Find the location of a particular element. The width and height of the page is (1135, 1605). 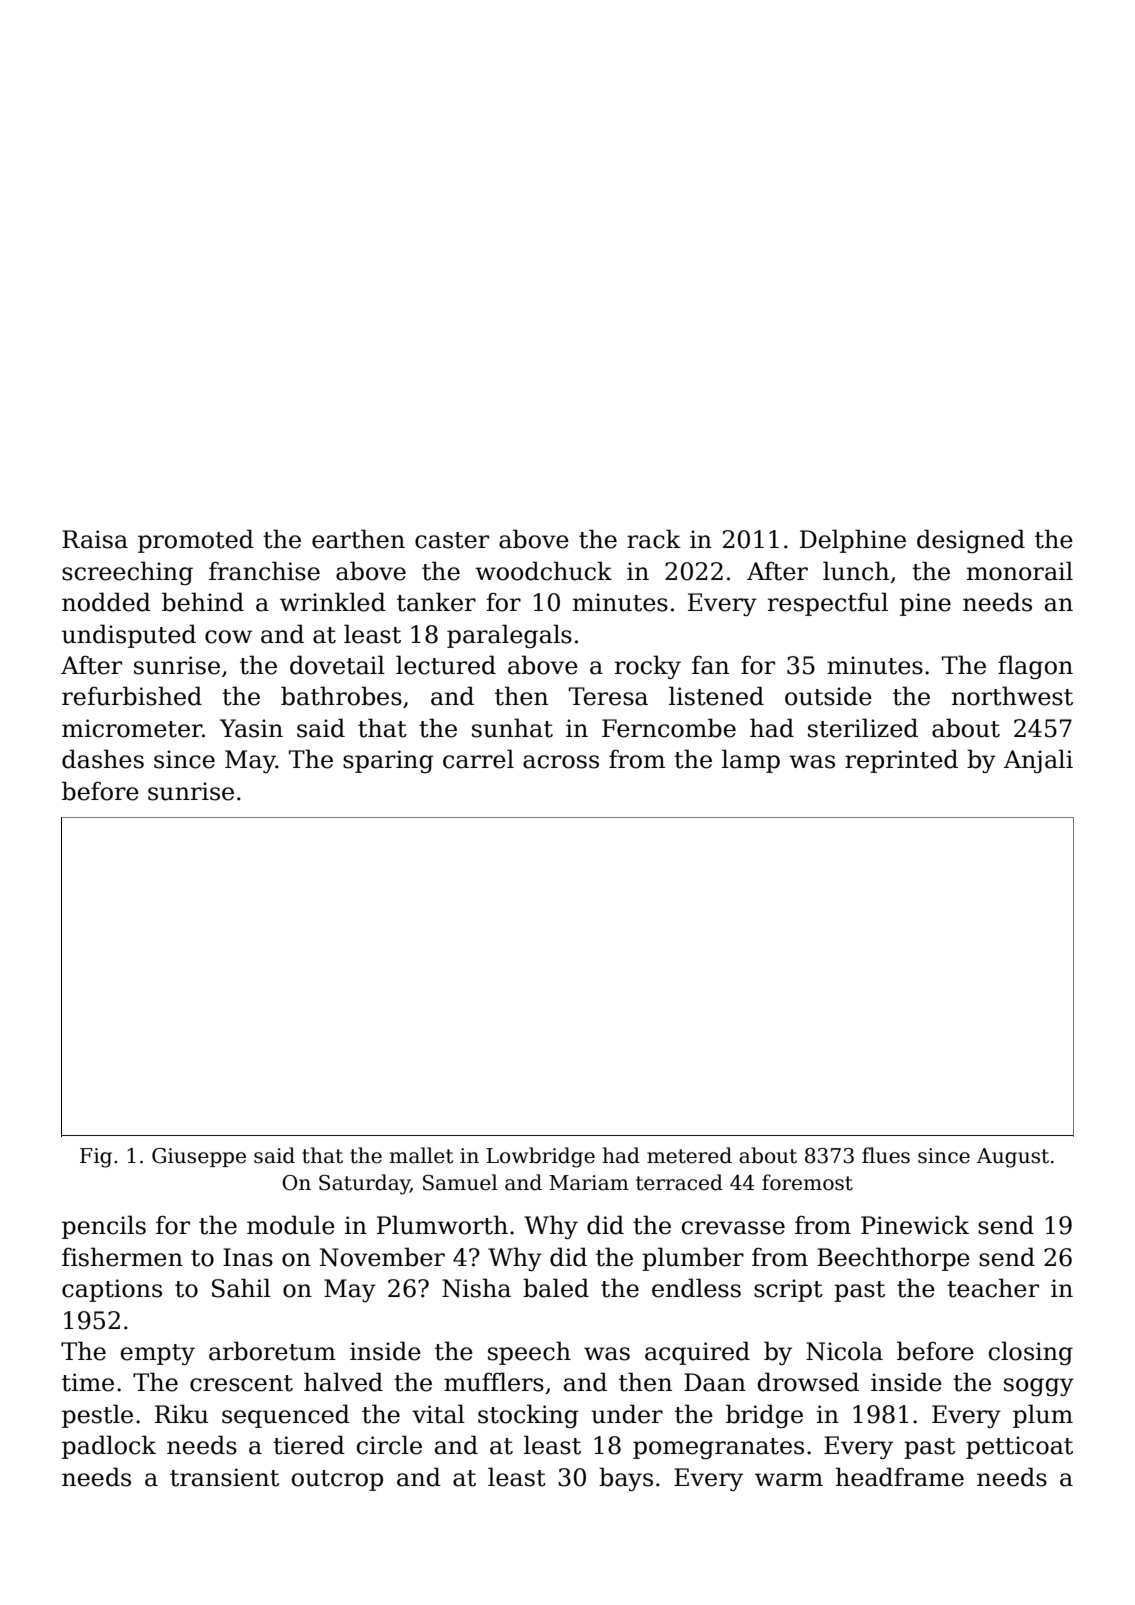

Fig is located at coordinates (96, 1158).
